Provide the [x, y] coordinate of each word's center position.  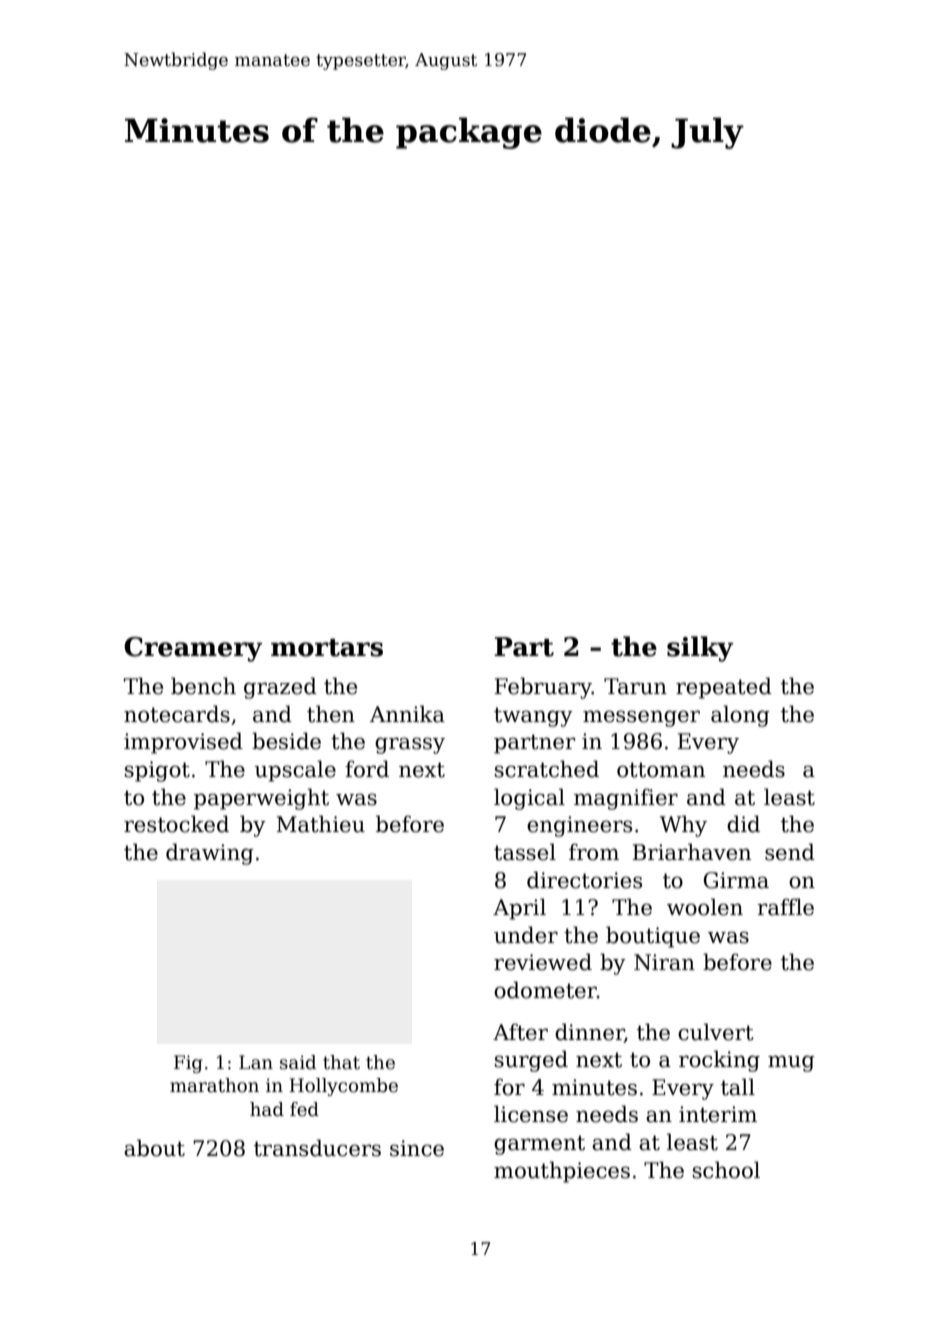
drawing [210, 854]
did [743, 824]
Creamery [193, 649]
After [520, 1032]
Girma [736, 880]
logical [529, 799]
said [298, 1062]
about [154, 1148]
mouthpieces [562, 1172]
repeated [724, 688]
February [543, 688]
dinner [589, 1032]
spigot [157, 771]
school [726, 1170]
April [519, 909]
